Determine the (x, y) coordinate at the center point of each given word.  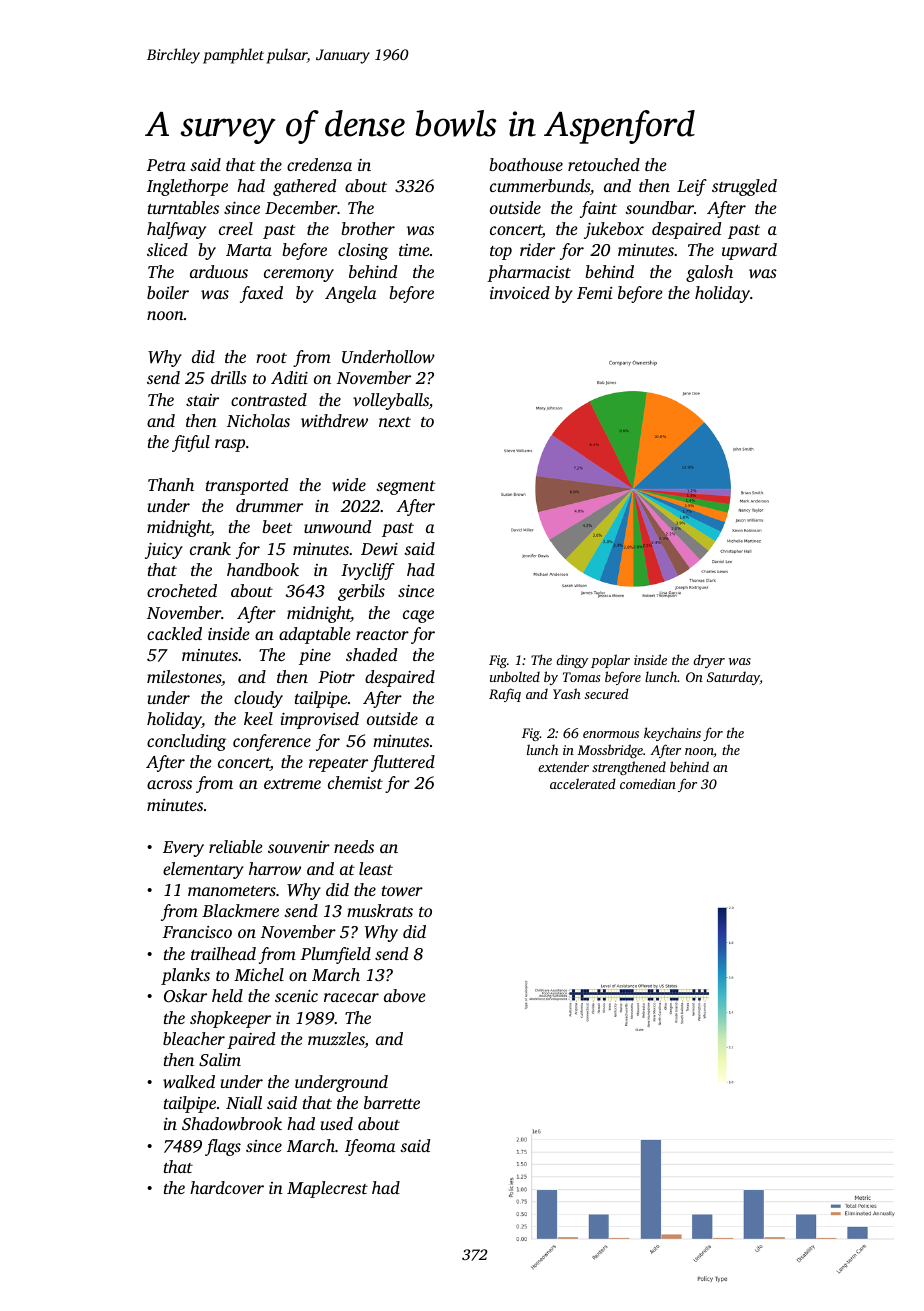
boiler (168, 292)
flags (223, 1147)
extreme (292, 784)
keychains (672, 734)
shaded (371, 654)
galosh (709, 273)
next (395, 422)
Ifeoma (370, 1147)
